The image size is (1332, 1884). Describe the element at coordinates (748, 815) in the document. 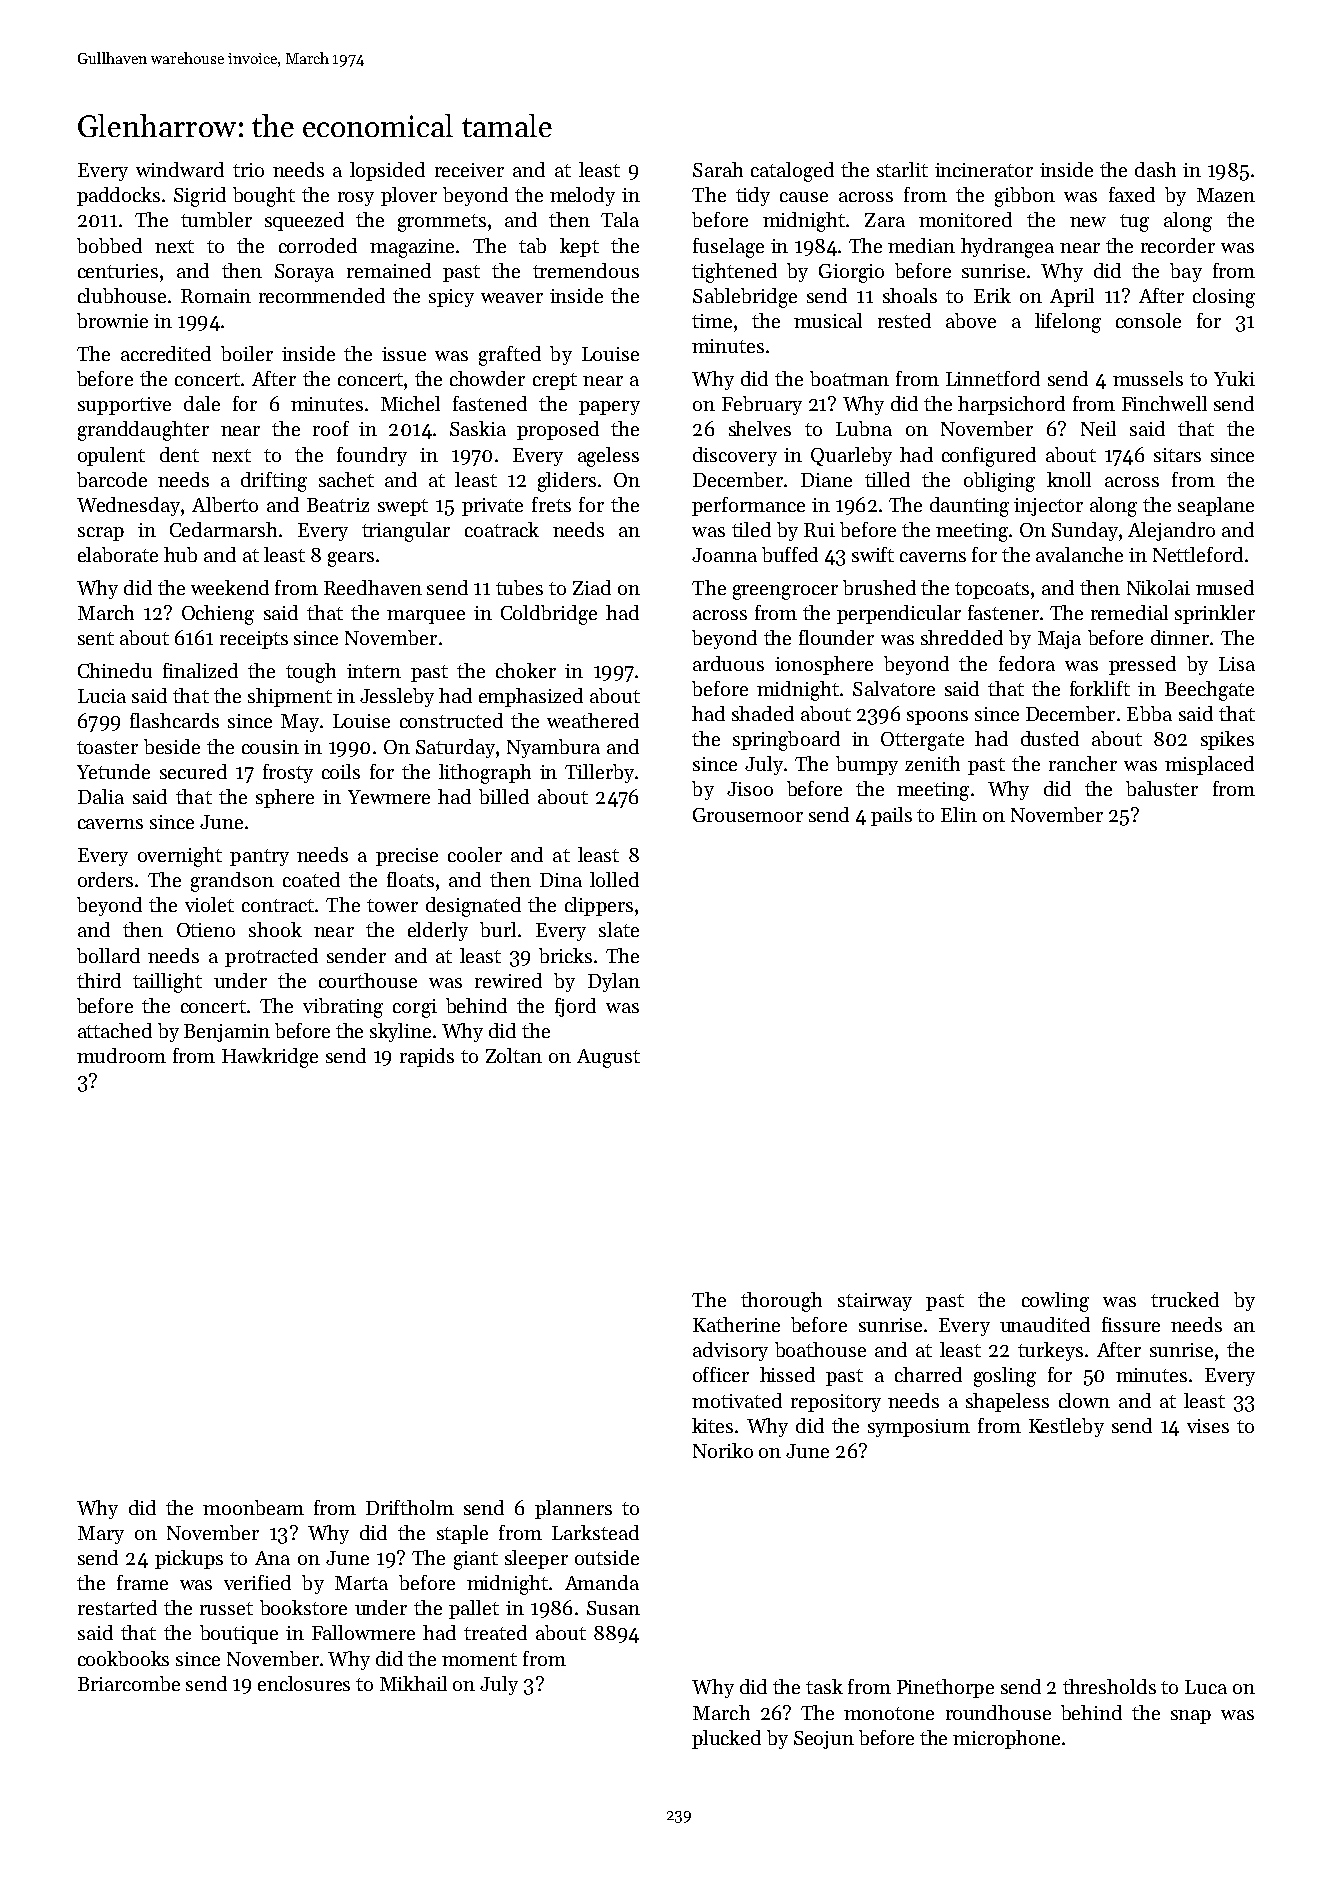

I see `Grousemoor` at that location.
